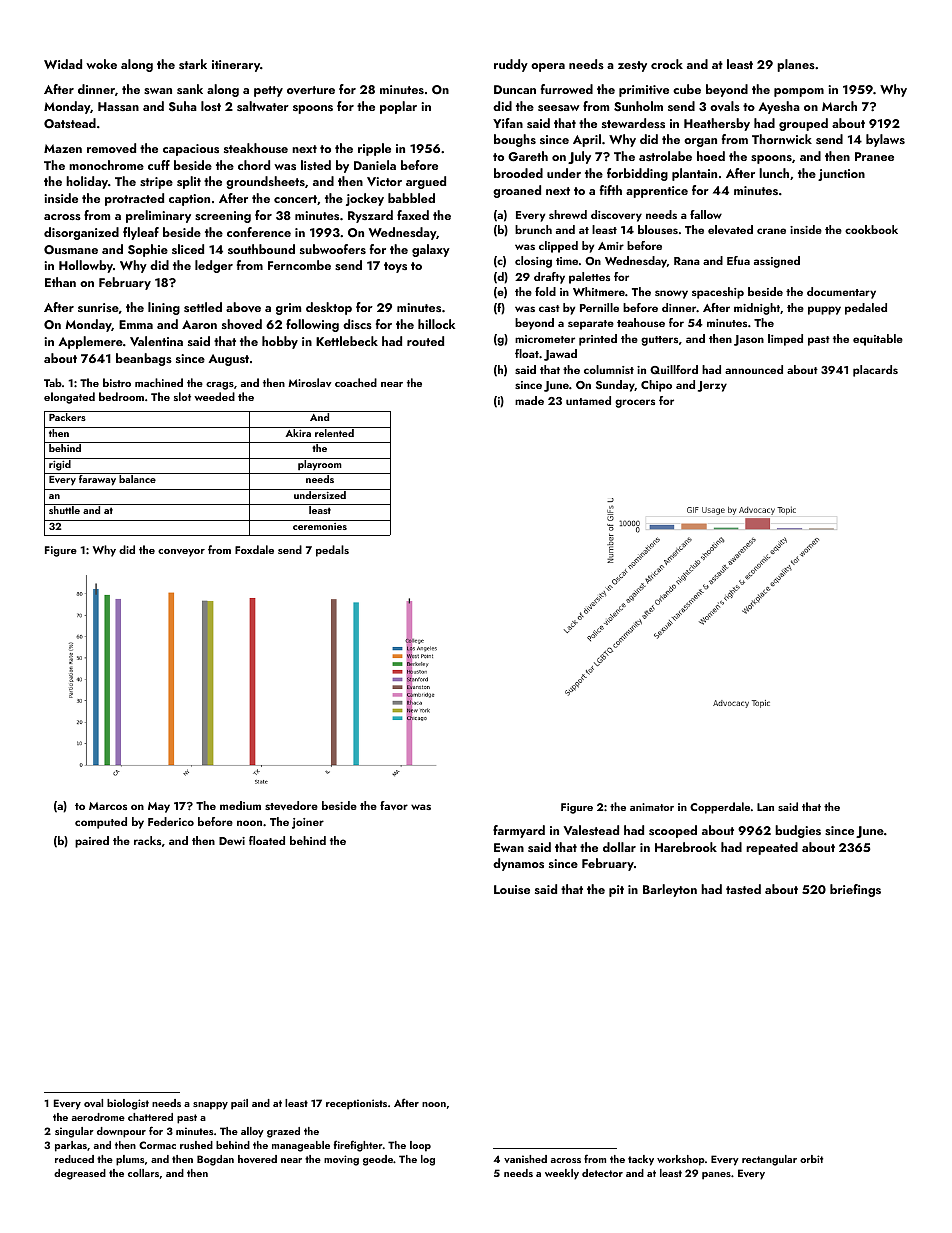 This screenshot has width=952, height=1233. What do you see at coordinates (147, 840) in the screenshot?
I see `racks` at bounding box center [147, 840].
